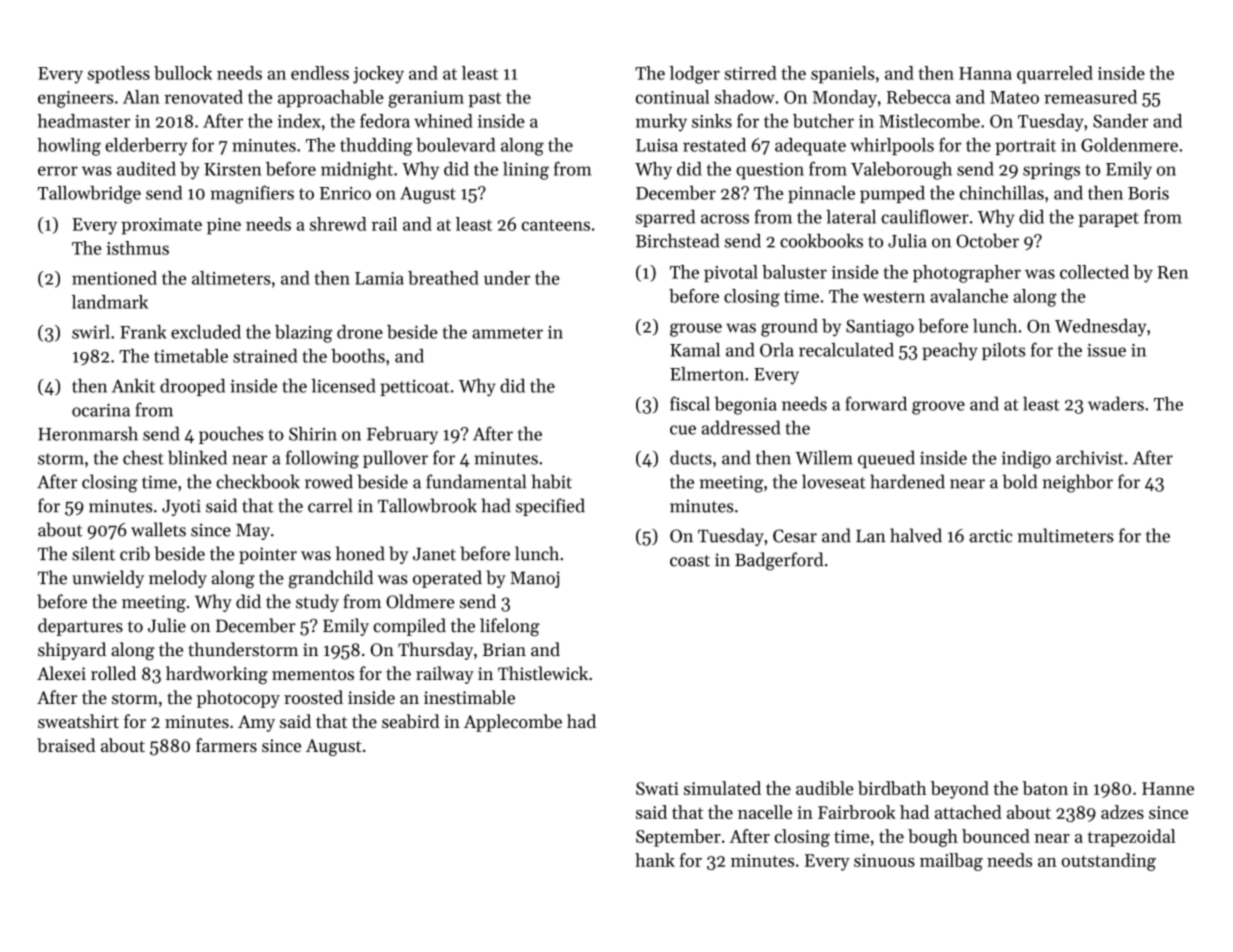 The image size is (1233, 952). What do you see at coordinates (779, 561) in the image?
I see `Badgerford` at bounding box center [779, 561].
